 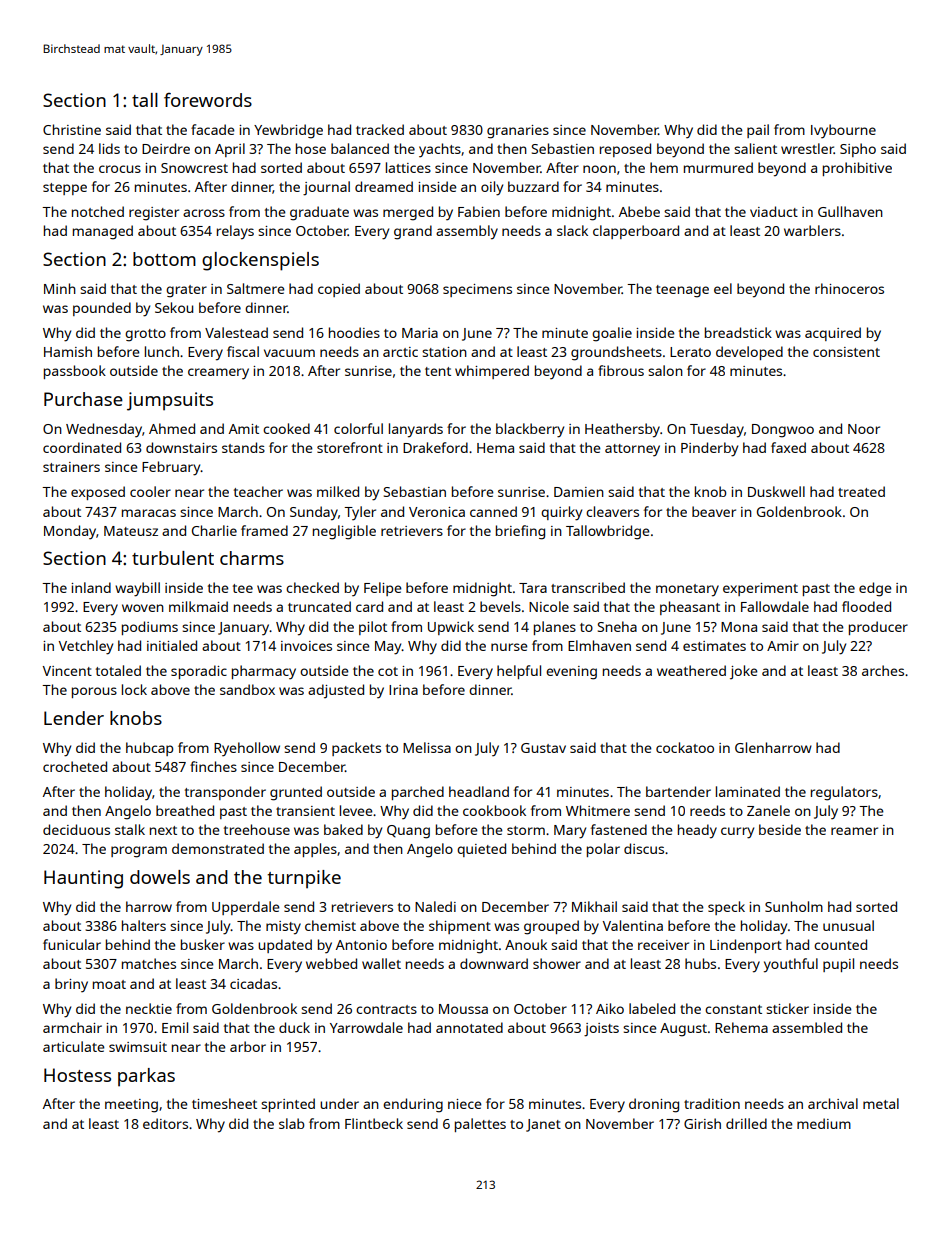 What do you see at coordinates (208, 100) in the screenshot?
I see `forewords` at bounding box center [208, 100].
